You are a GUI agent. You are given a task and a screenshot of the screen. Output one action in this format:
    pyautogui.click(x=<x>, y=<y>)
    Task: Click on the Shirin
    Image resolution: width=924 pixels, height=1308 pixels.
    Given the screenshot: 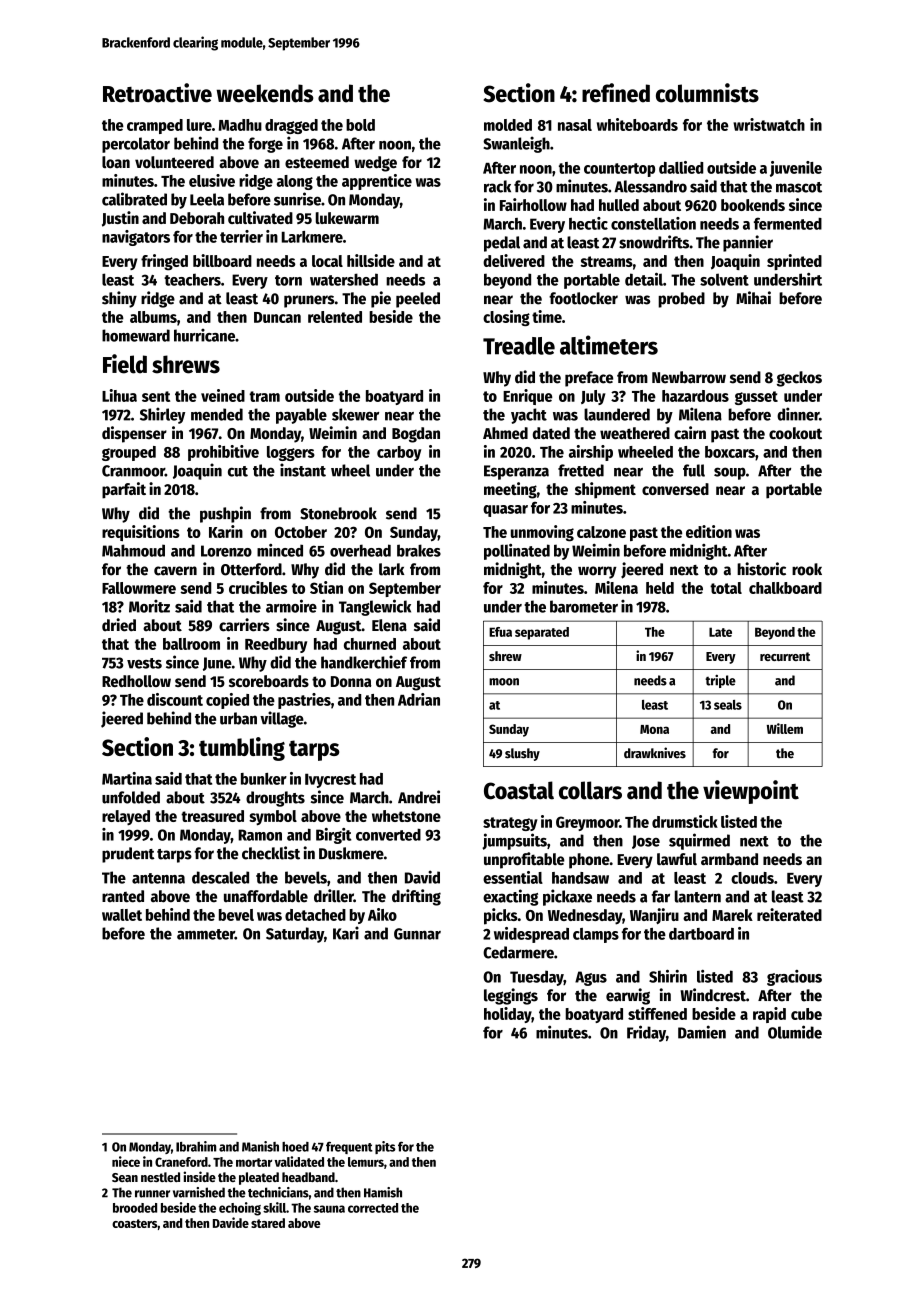 What is the action you would take?
    pyautogui.click(x=668, y=976)
